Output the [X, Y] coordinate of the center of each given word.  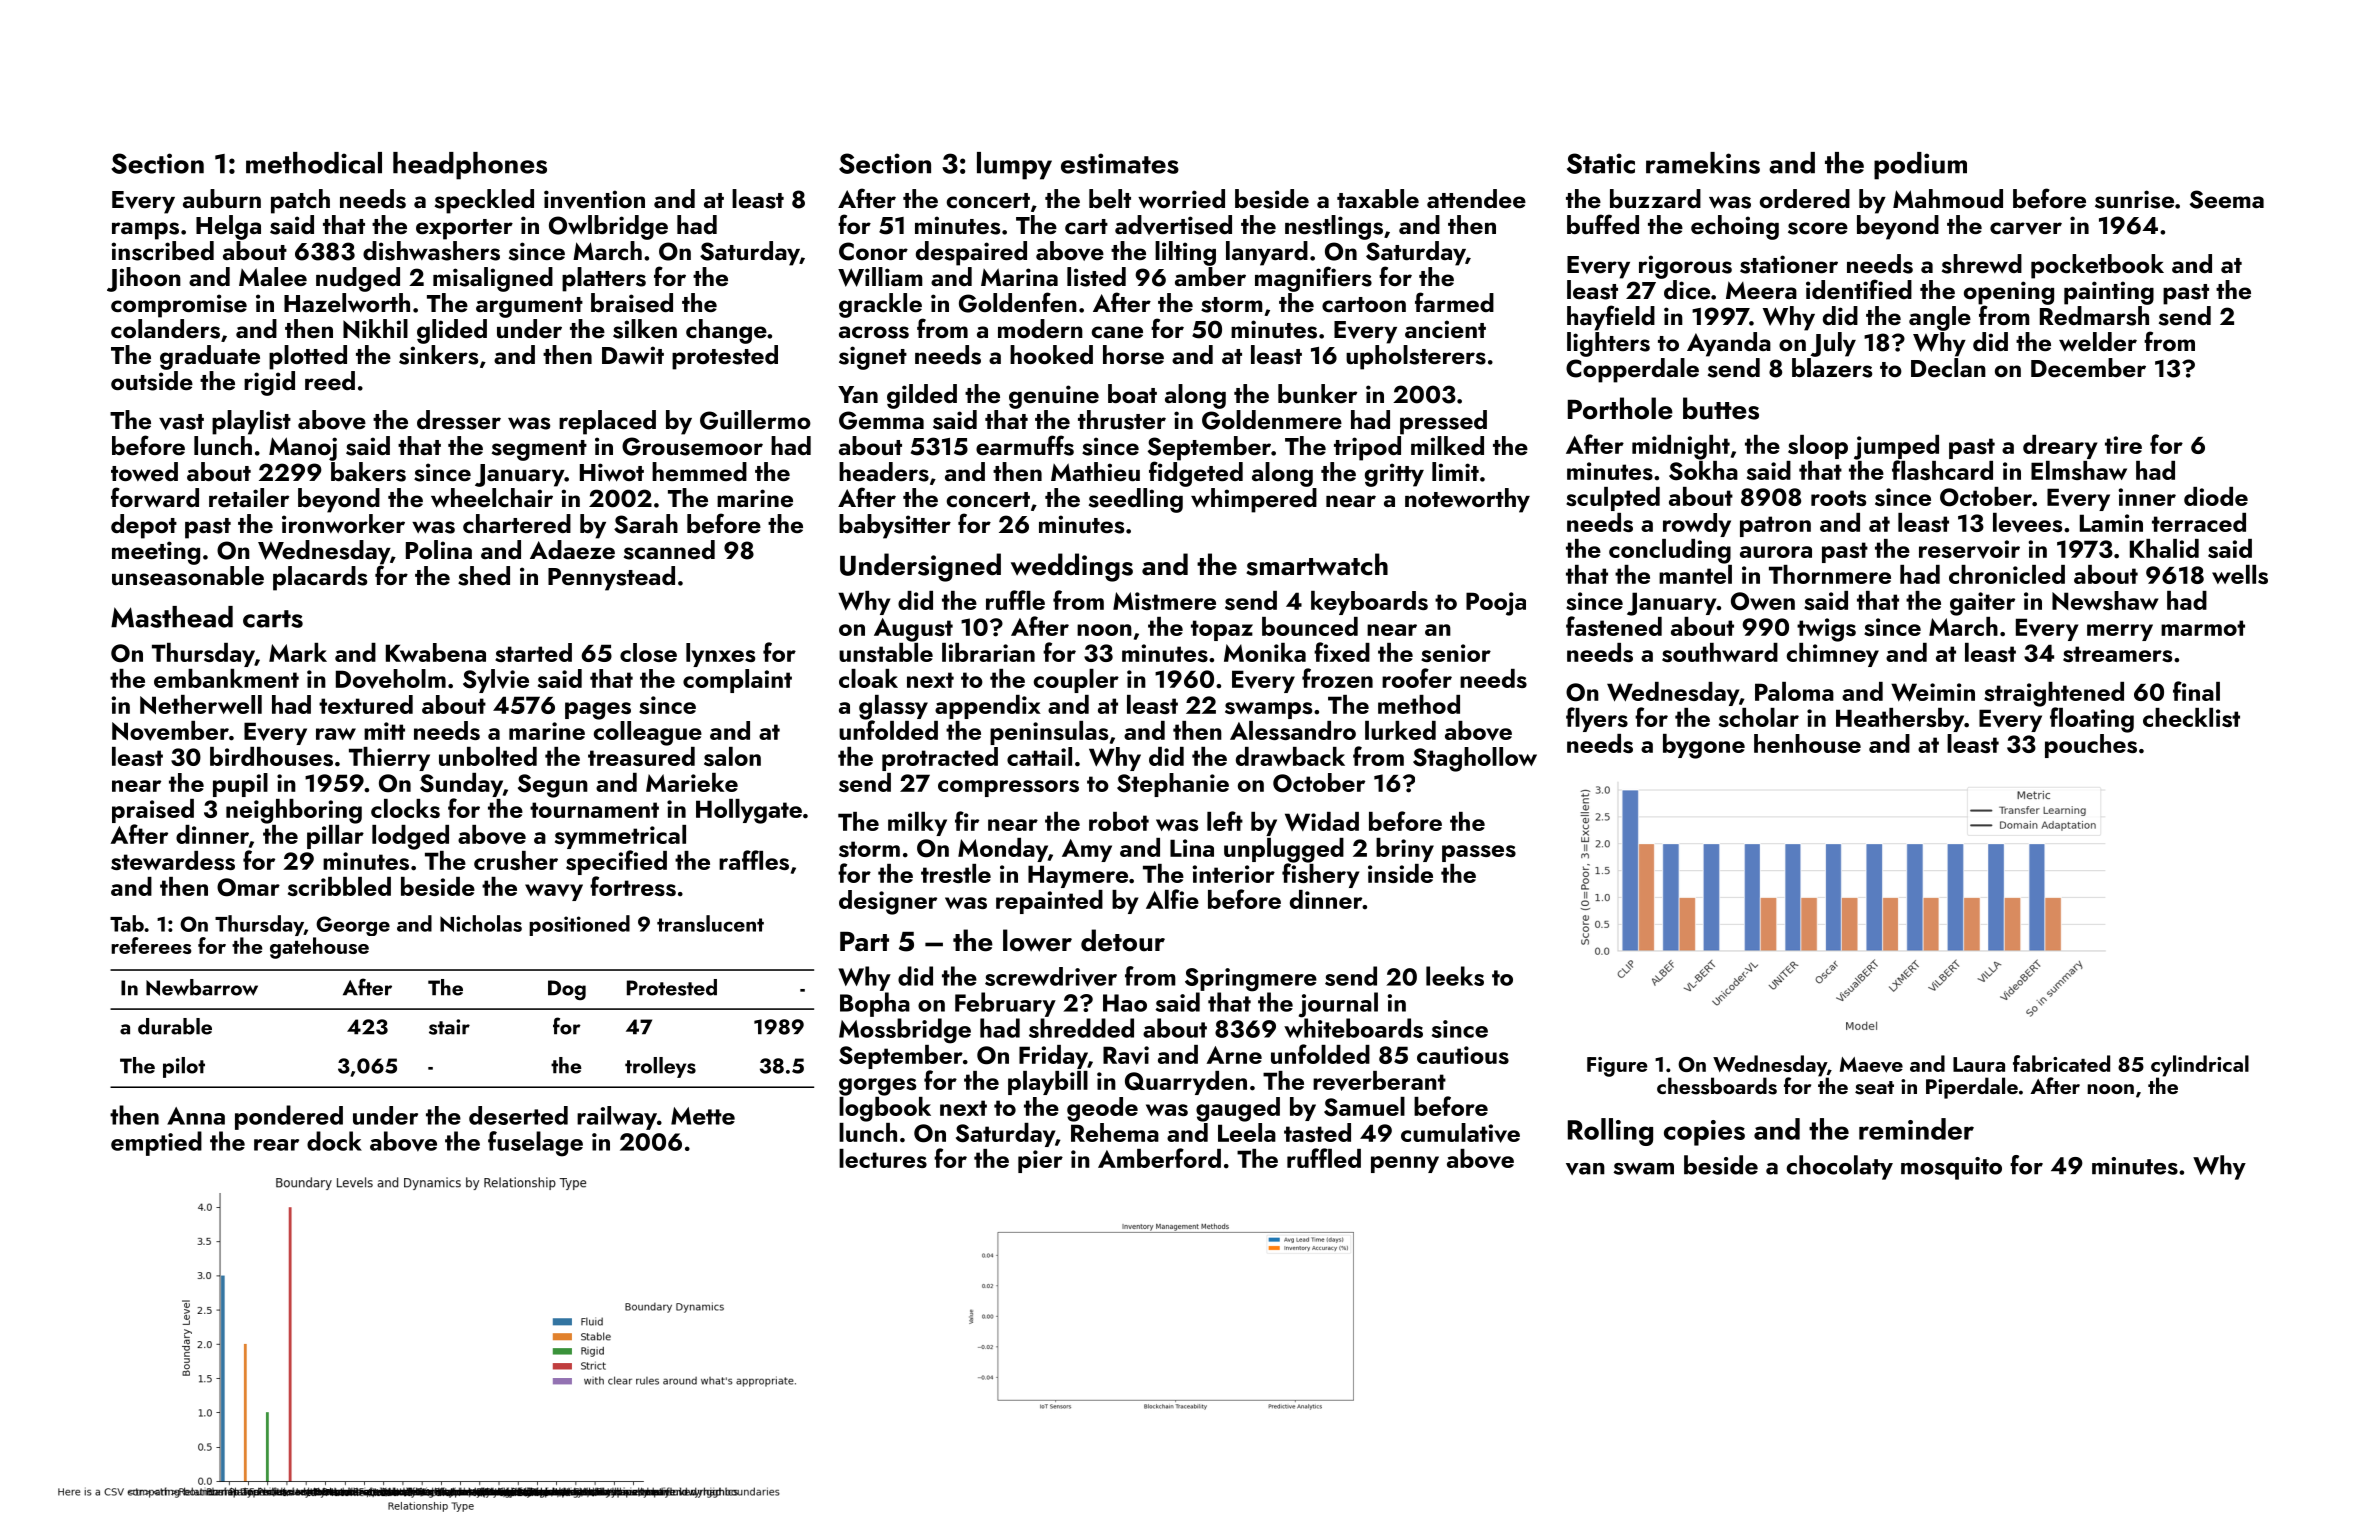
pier [1040, 1161]
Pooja [1496, 604]
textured [366, 704]
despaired [971, 253]
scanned [669, 550]
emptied [156, 1143]
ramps [145, 231]
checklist [2191, 717]
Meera [1761, 290]
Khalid [2164, 548]
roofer [1417, 678]
